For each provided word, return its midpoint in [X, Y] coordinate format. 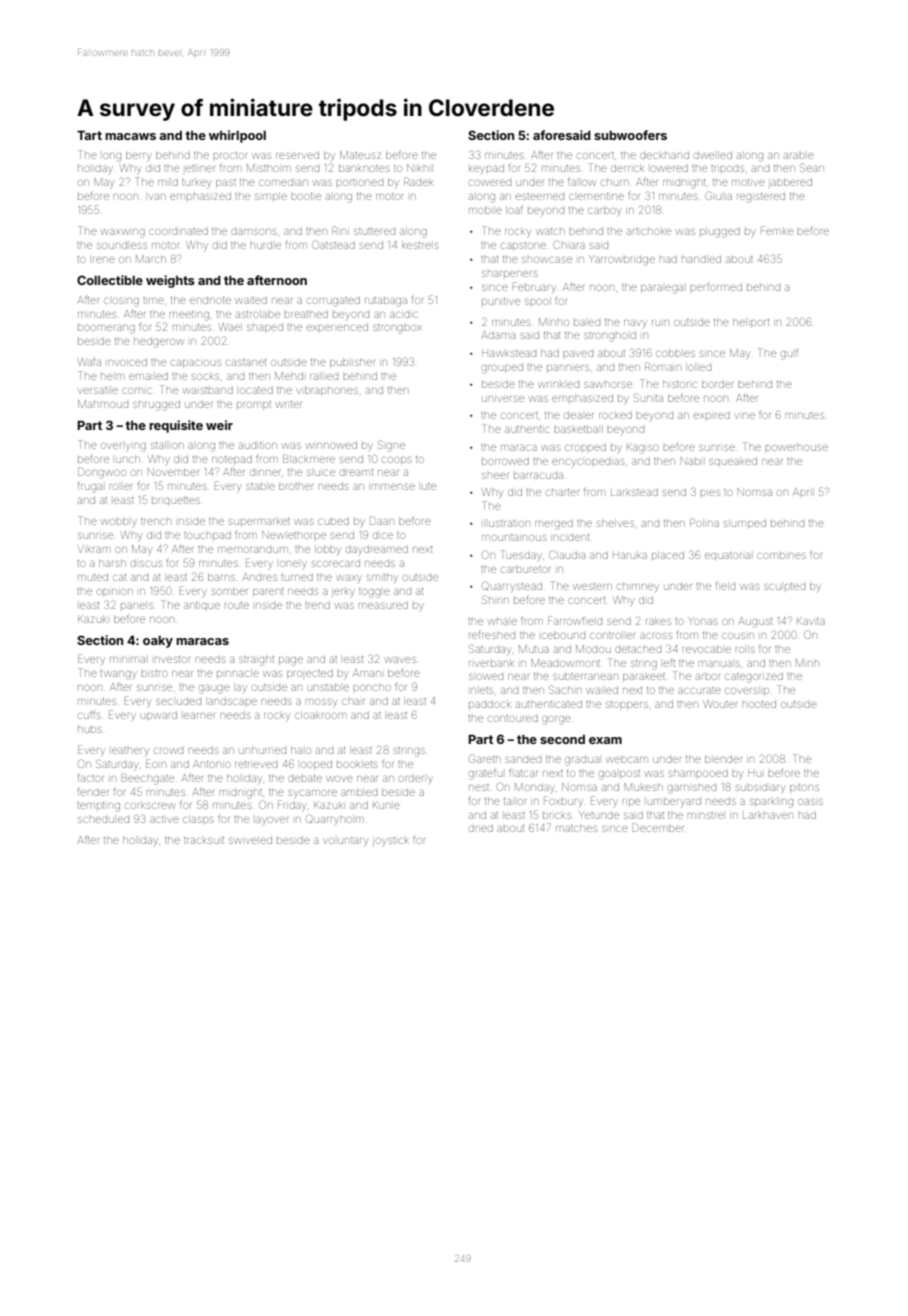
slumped [745, 524]
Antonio [211, 764]
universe [503, 399]
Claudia [567, 554]
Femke [777, 230]
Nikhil [419, 168]
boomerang [106, 329]
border [717, 384]
